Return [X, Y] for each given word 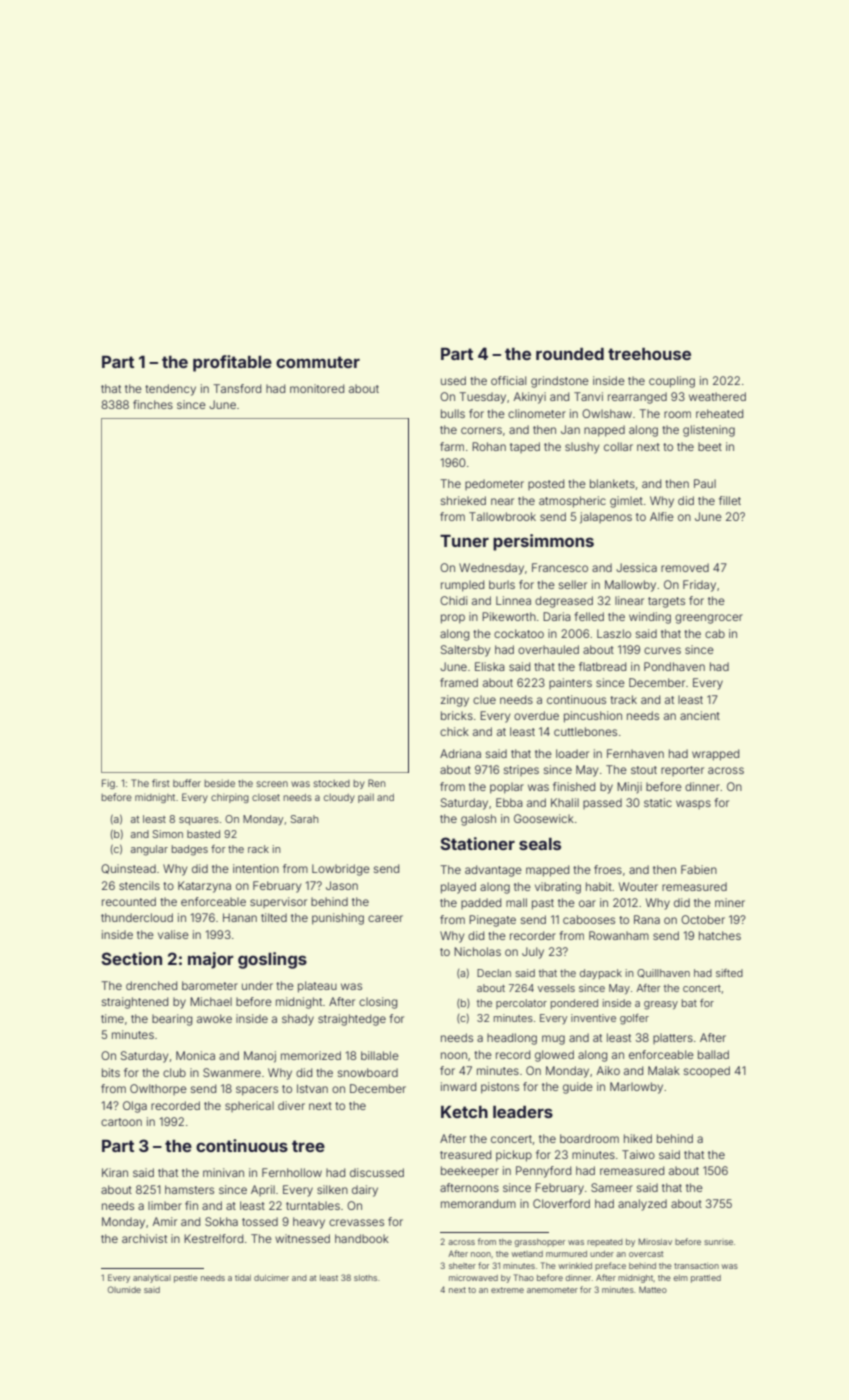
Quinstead [128, 869]
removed [685, 567]
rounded [570, 354]
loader [572, 753]
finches [153, 404]
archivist [144, 1238]
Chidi [453, 600]
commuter [318, 362]
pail [366, 798]
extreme [507, 1290]
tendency [170, 390]
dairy [365, 1191]
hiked [638, 1138]
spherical [249, 1106]
